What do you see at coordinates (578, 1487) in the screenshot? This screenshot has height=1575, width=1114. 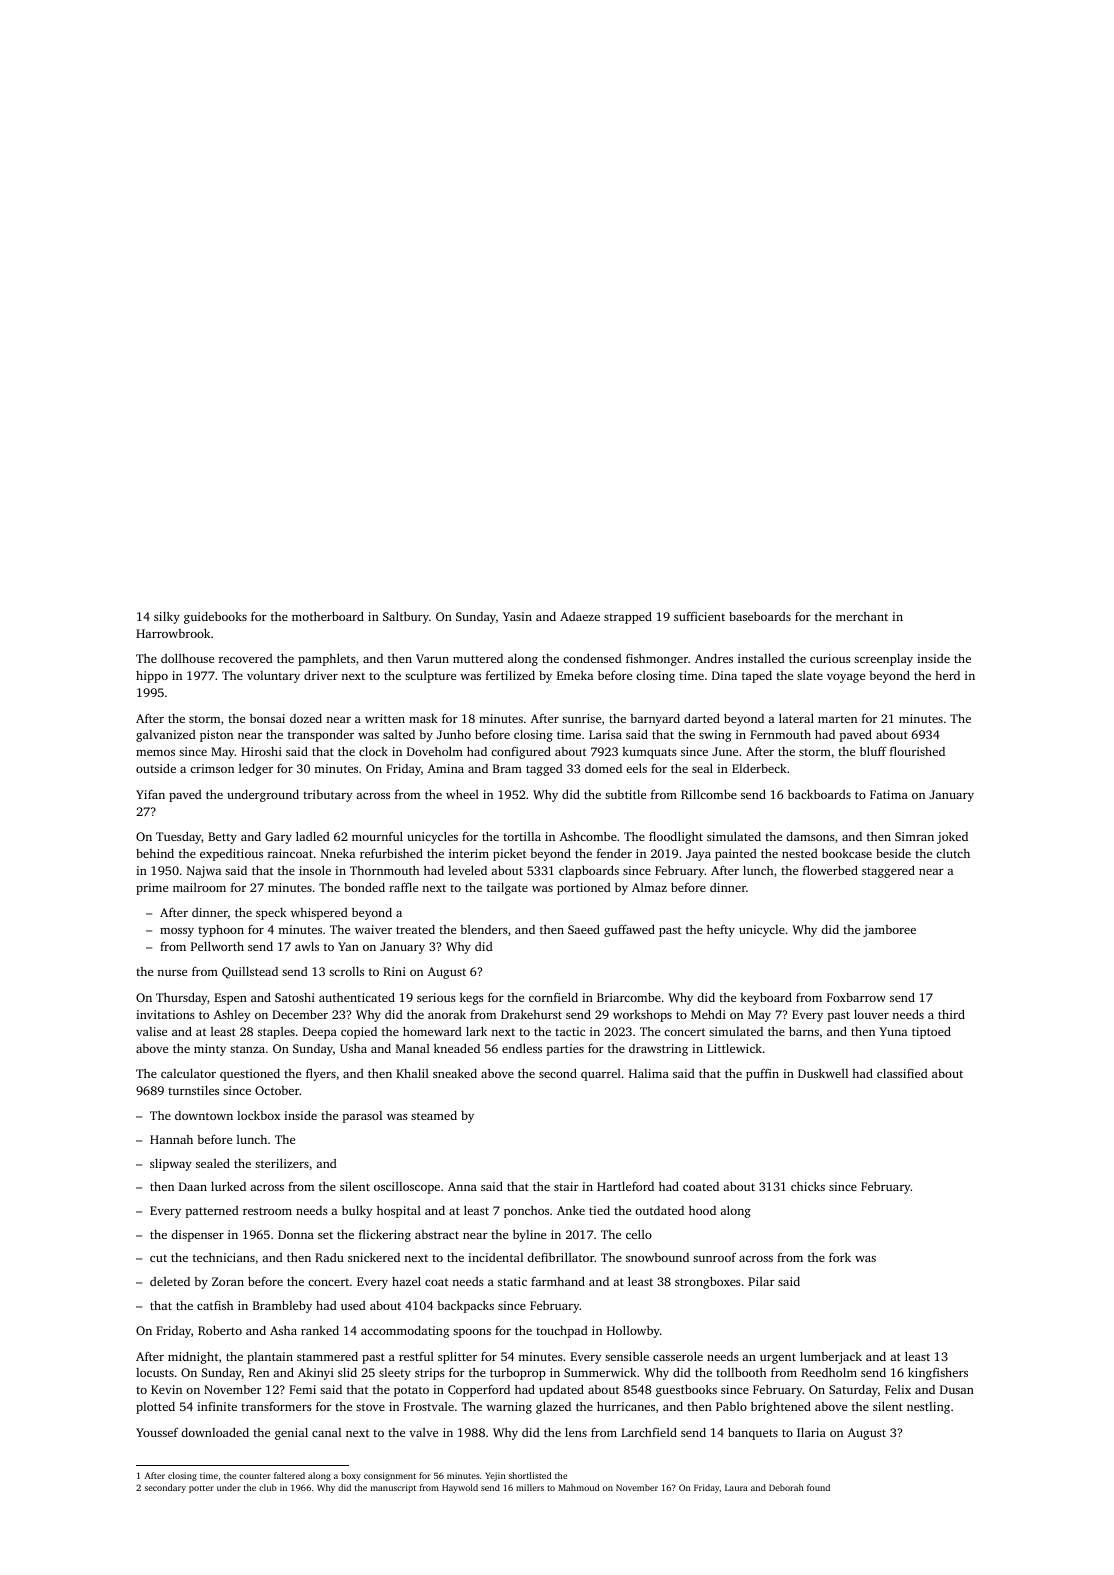 I see `Mahmoud` at bounding box center [578, 1487].
